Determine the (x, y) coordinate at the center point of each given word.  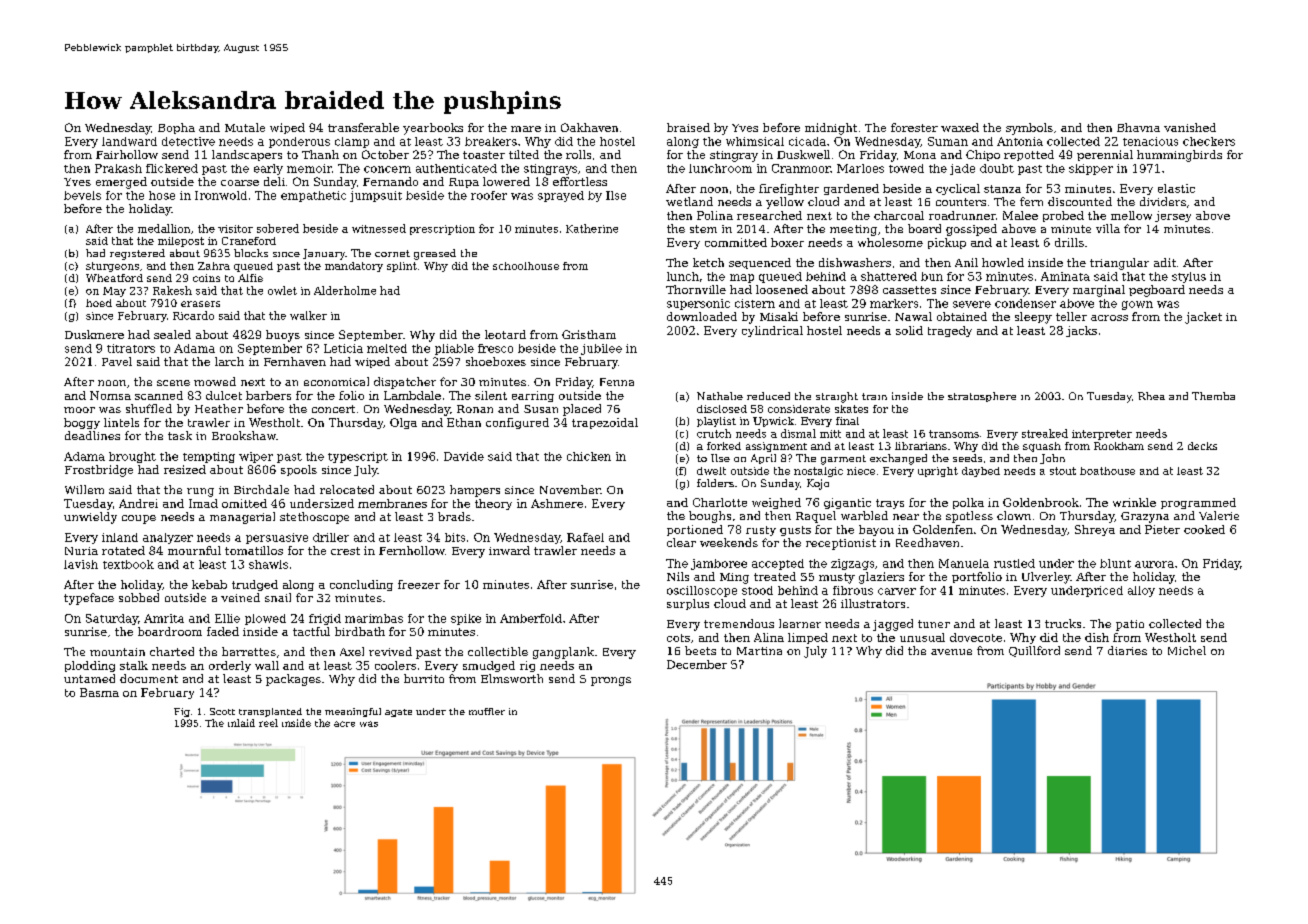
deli (274, 181)
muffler (487, 711)
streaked (1045, 433)
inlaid (241, 723)
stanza (1002, 189)
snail (278, 597)
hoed (99, 303)
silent (491, 395)
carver (897, 591)
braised (688, 127)
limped (808, 638)
